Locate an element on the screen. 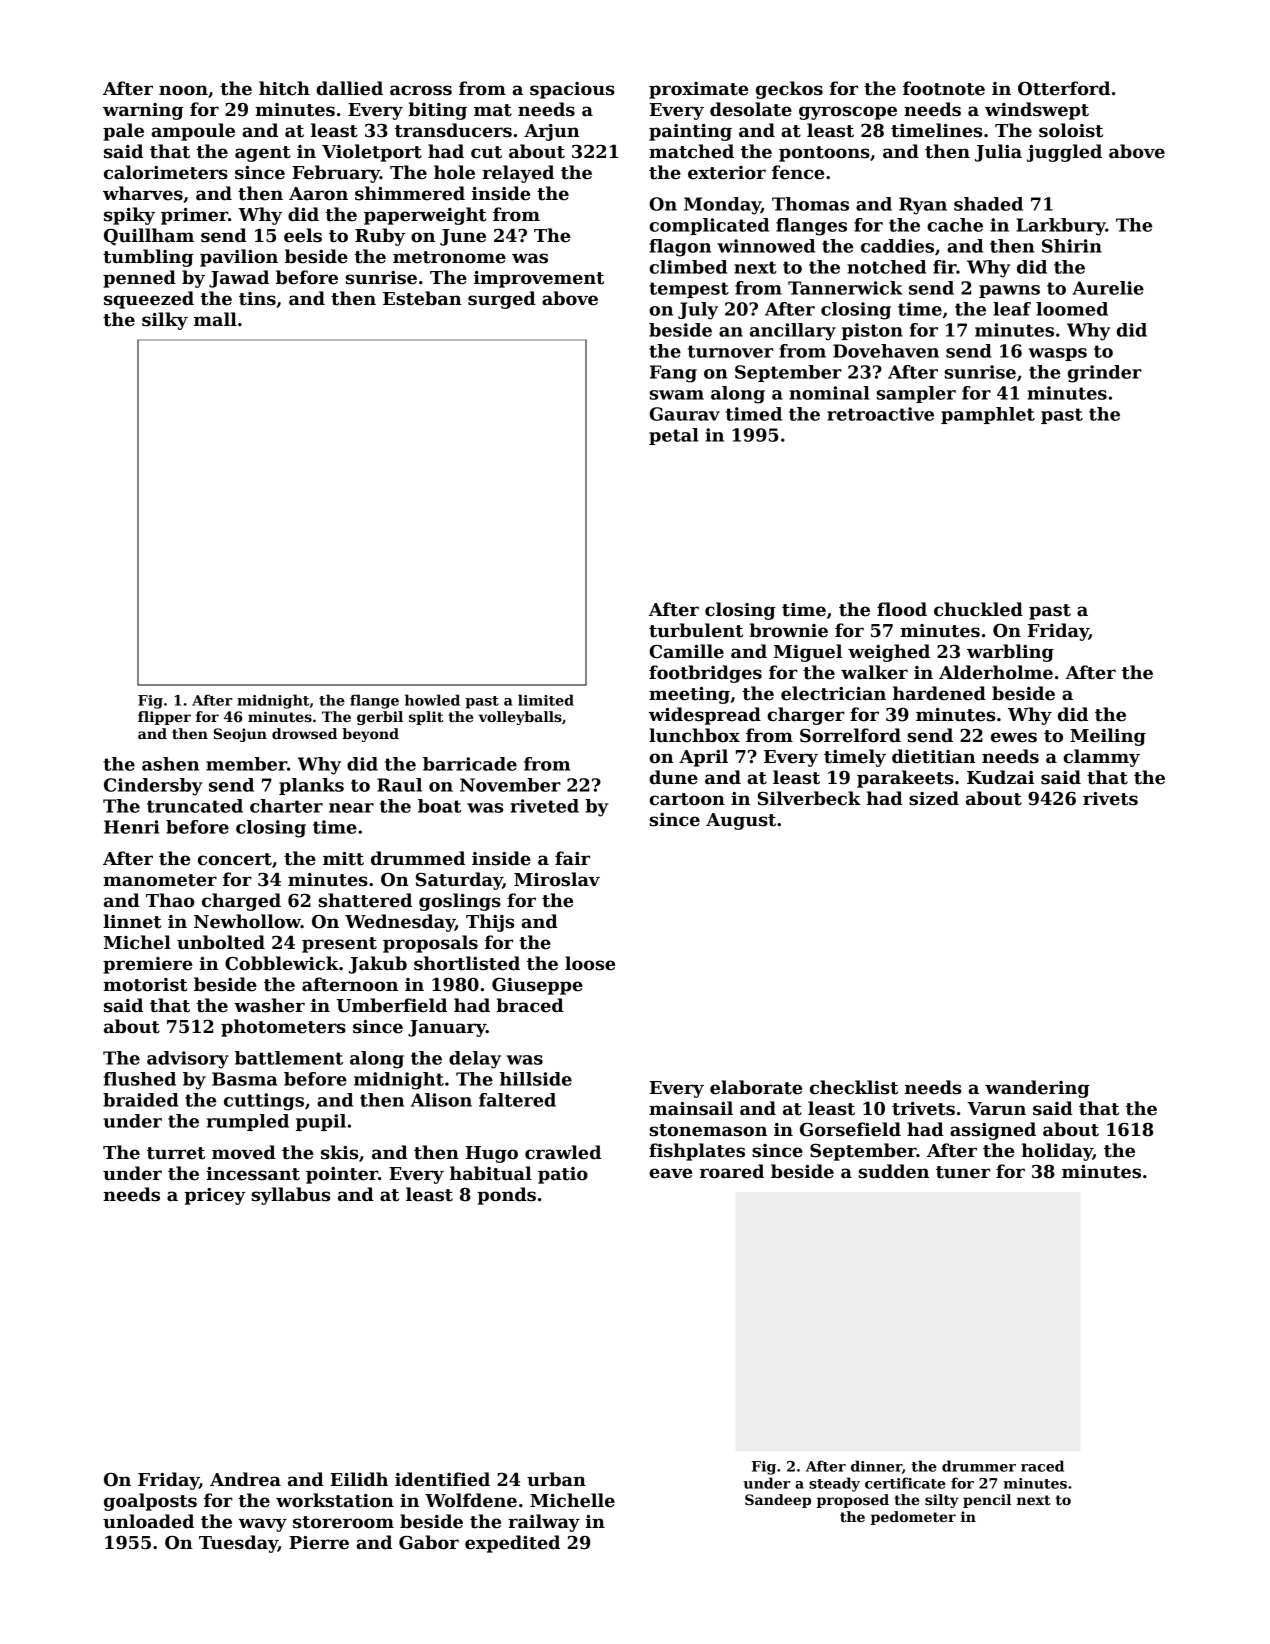  petal is located at coordinates (674, 436).
